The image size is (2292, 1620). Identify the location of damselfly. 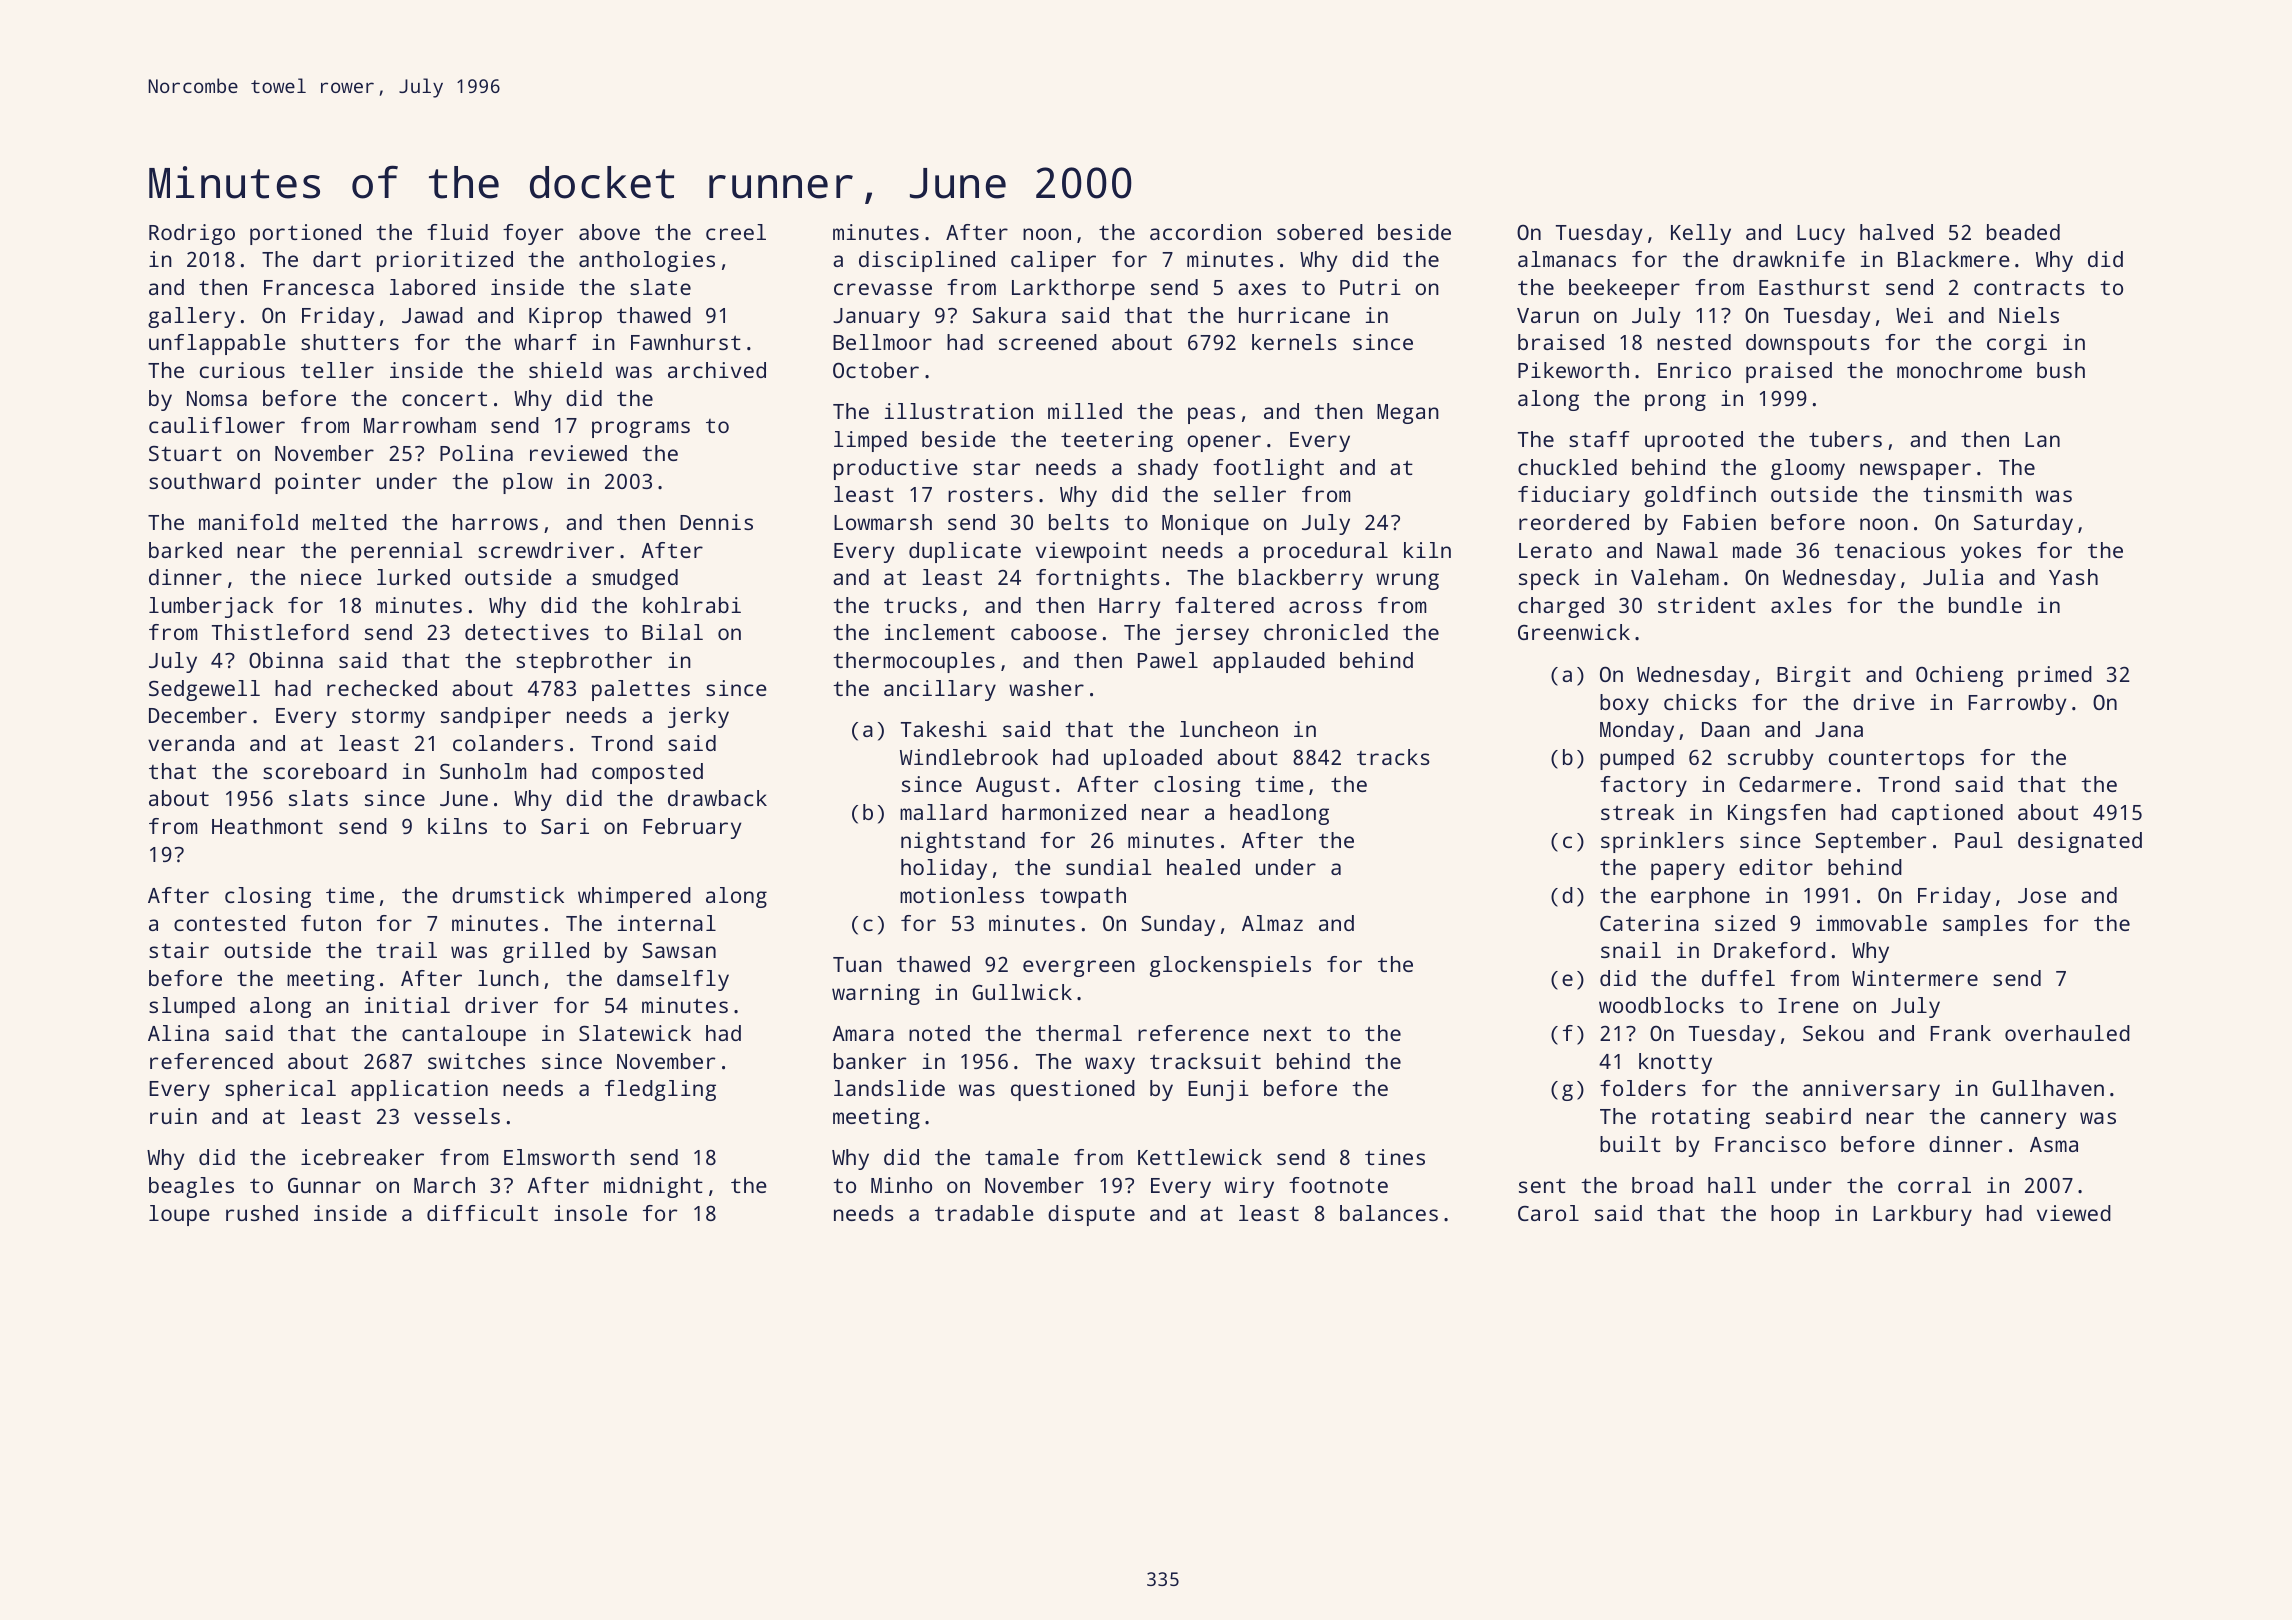
(673, 980).
